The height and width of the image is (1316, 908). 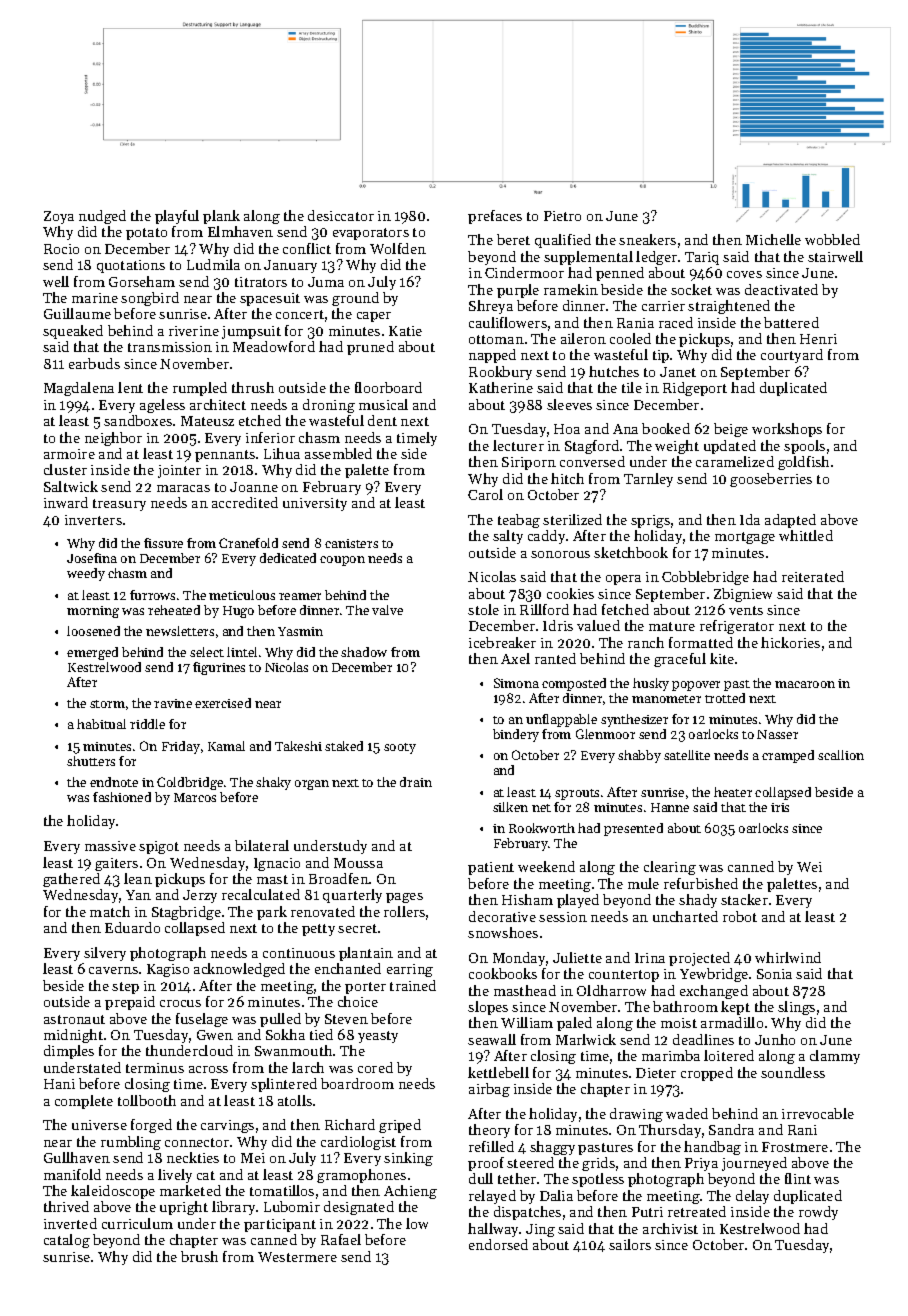 What do you see at coordinates (371, 234) in the image?
I see `evaporators` at bounding box center [371, 234].
